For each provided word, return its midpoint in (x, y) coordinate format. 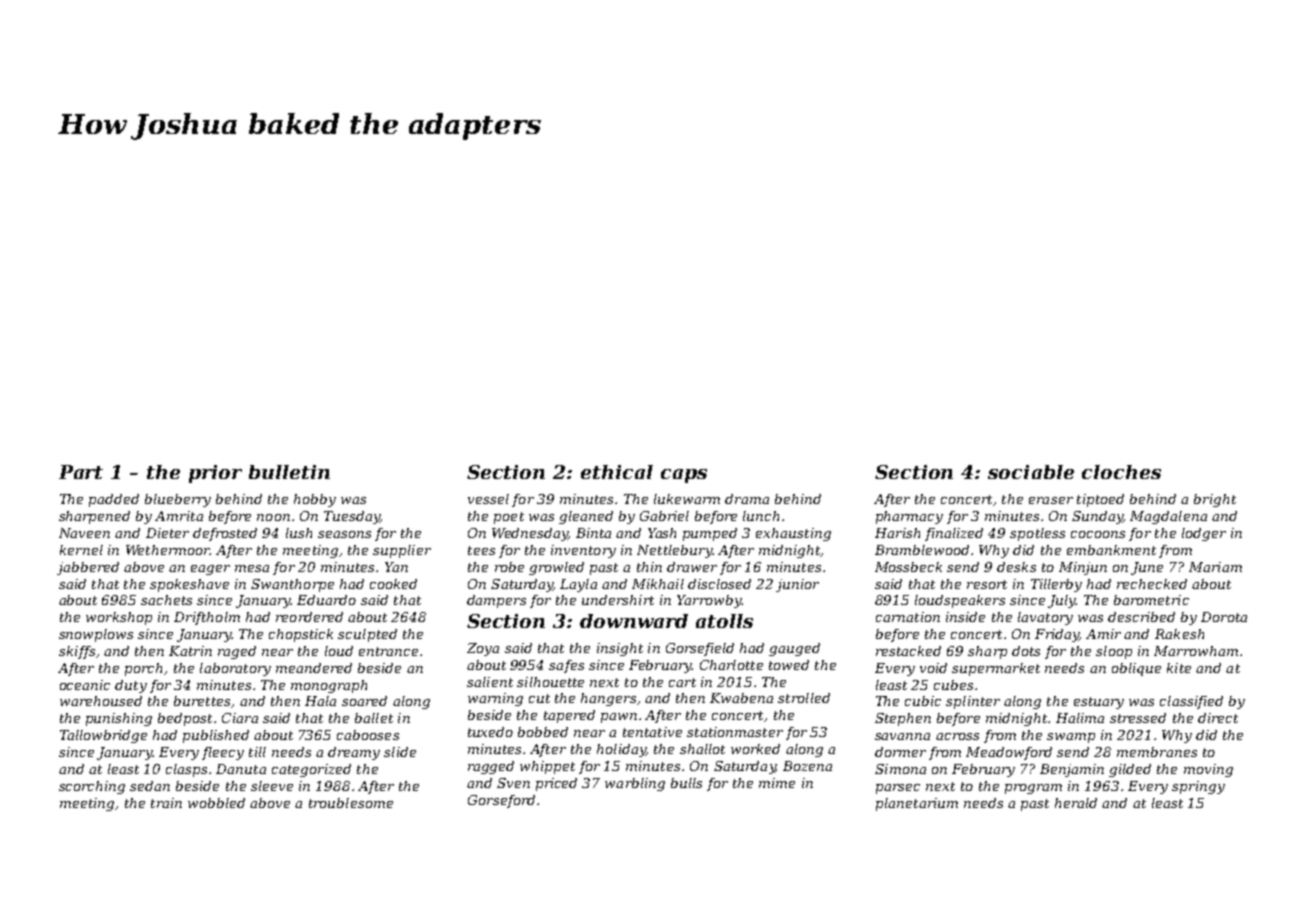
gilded (1130, 770)
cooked (393, 584)
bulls (686, 783)
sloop (1114, 652)
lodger (1204, 534)
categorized (311, 770)
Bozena (807, 766)
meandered (314, 668)
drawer (692, 567)
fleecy (223, 753)
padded (114, 500)
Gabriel (664, 516)
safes (566, 666)
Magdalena (1168, 517)
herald (1076, 803)
